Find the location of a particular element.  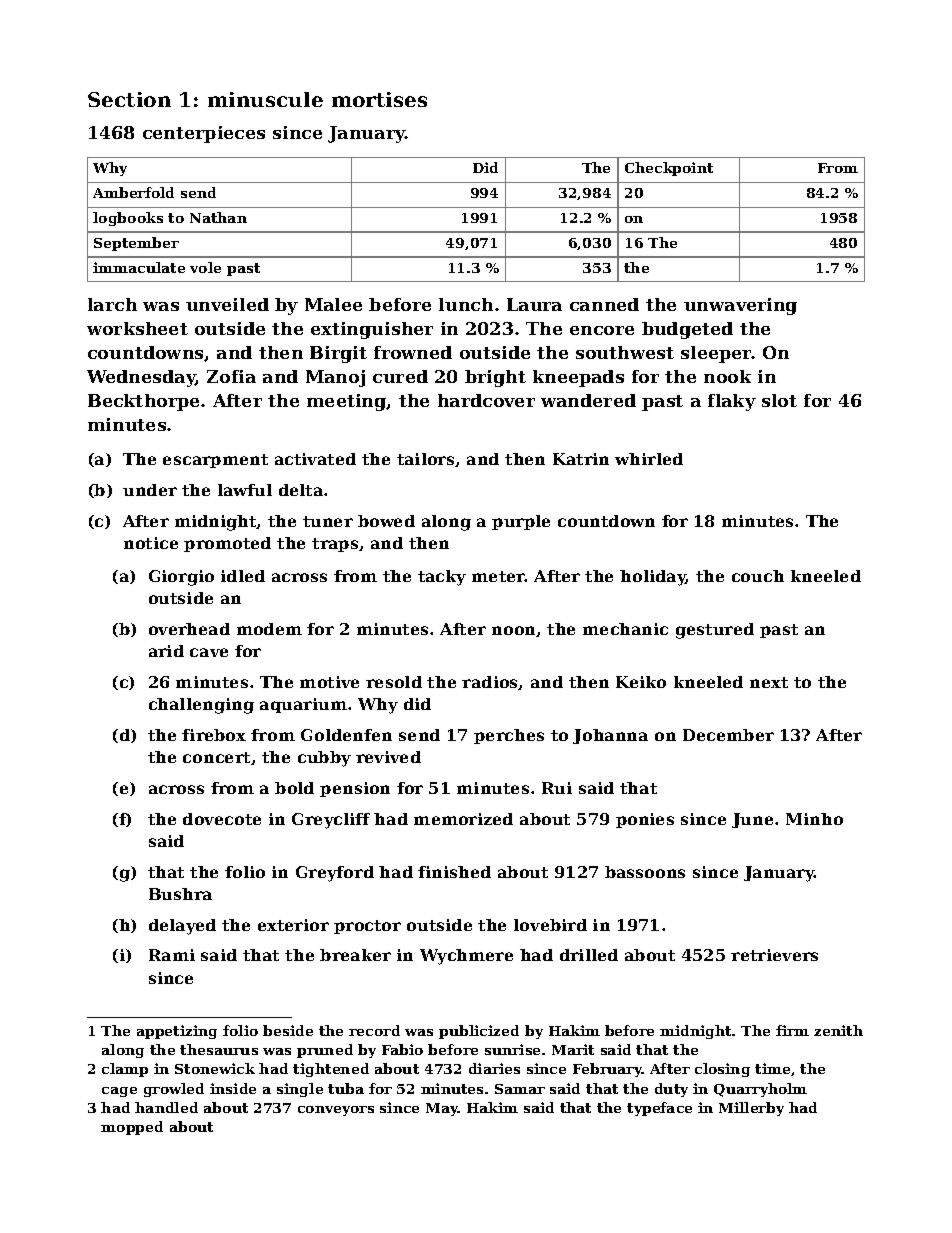

holiday is located at coordinates (653, 578).
